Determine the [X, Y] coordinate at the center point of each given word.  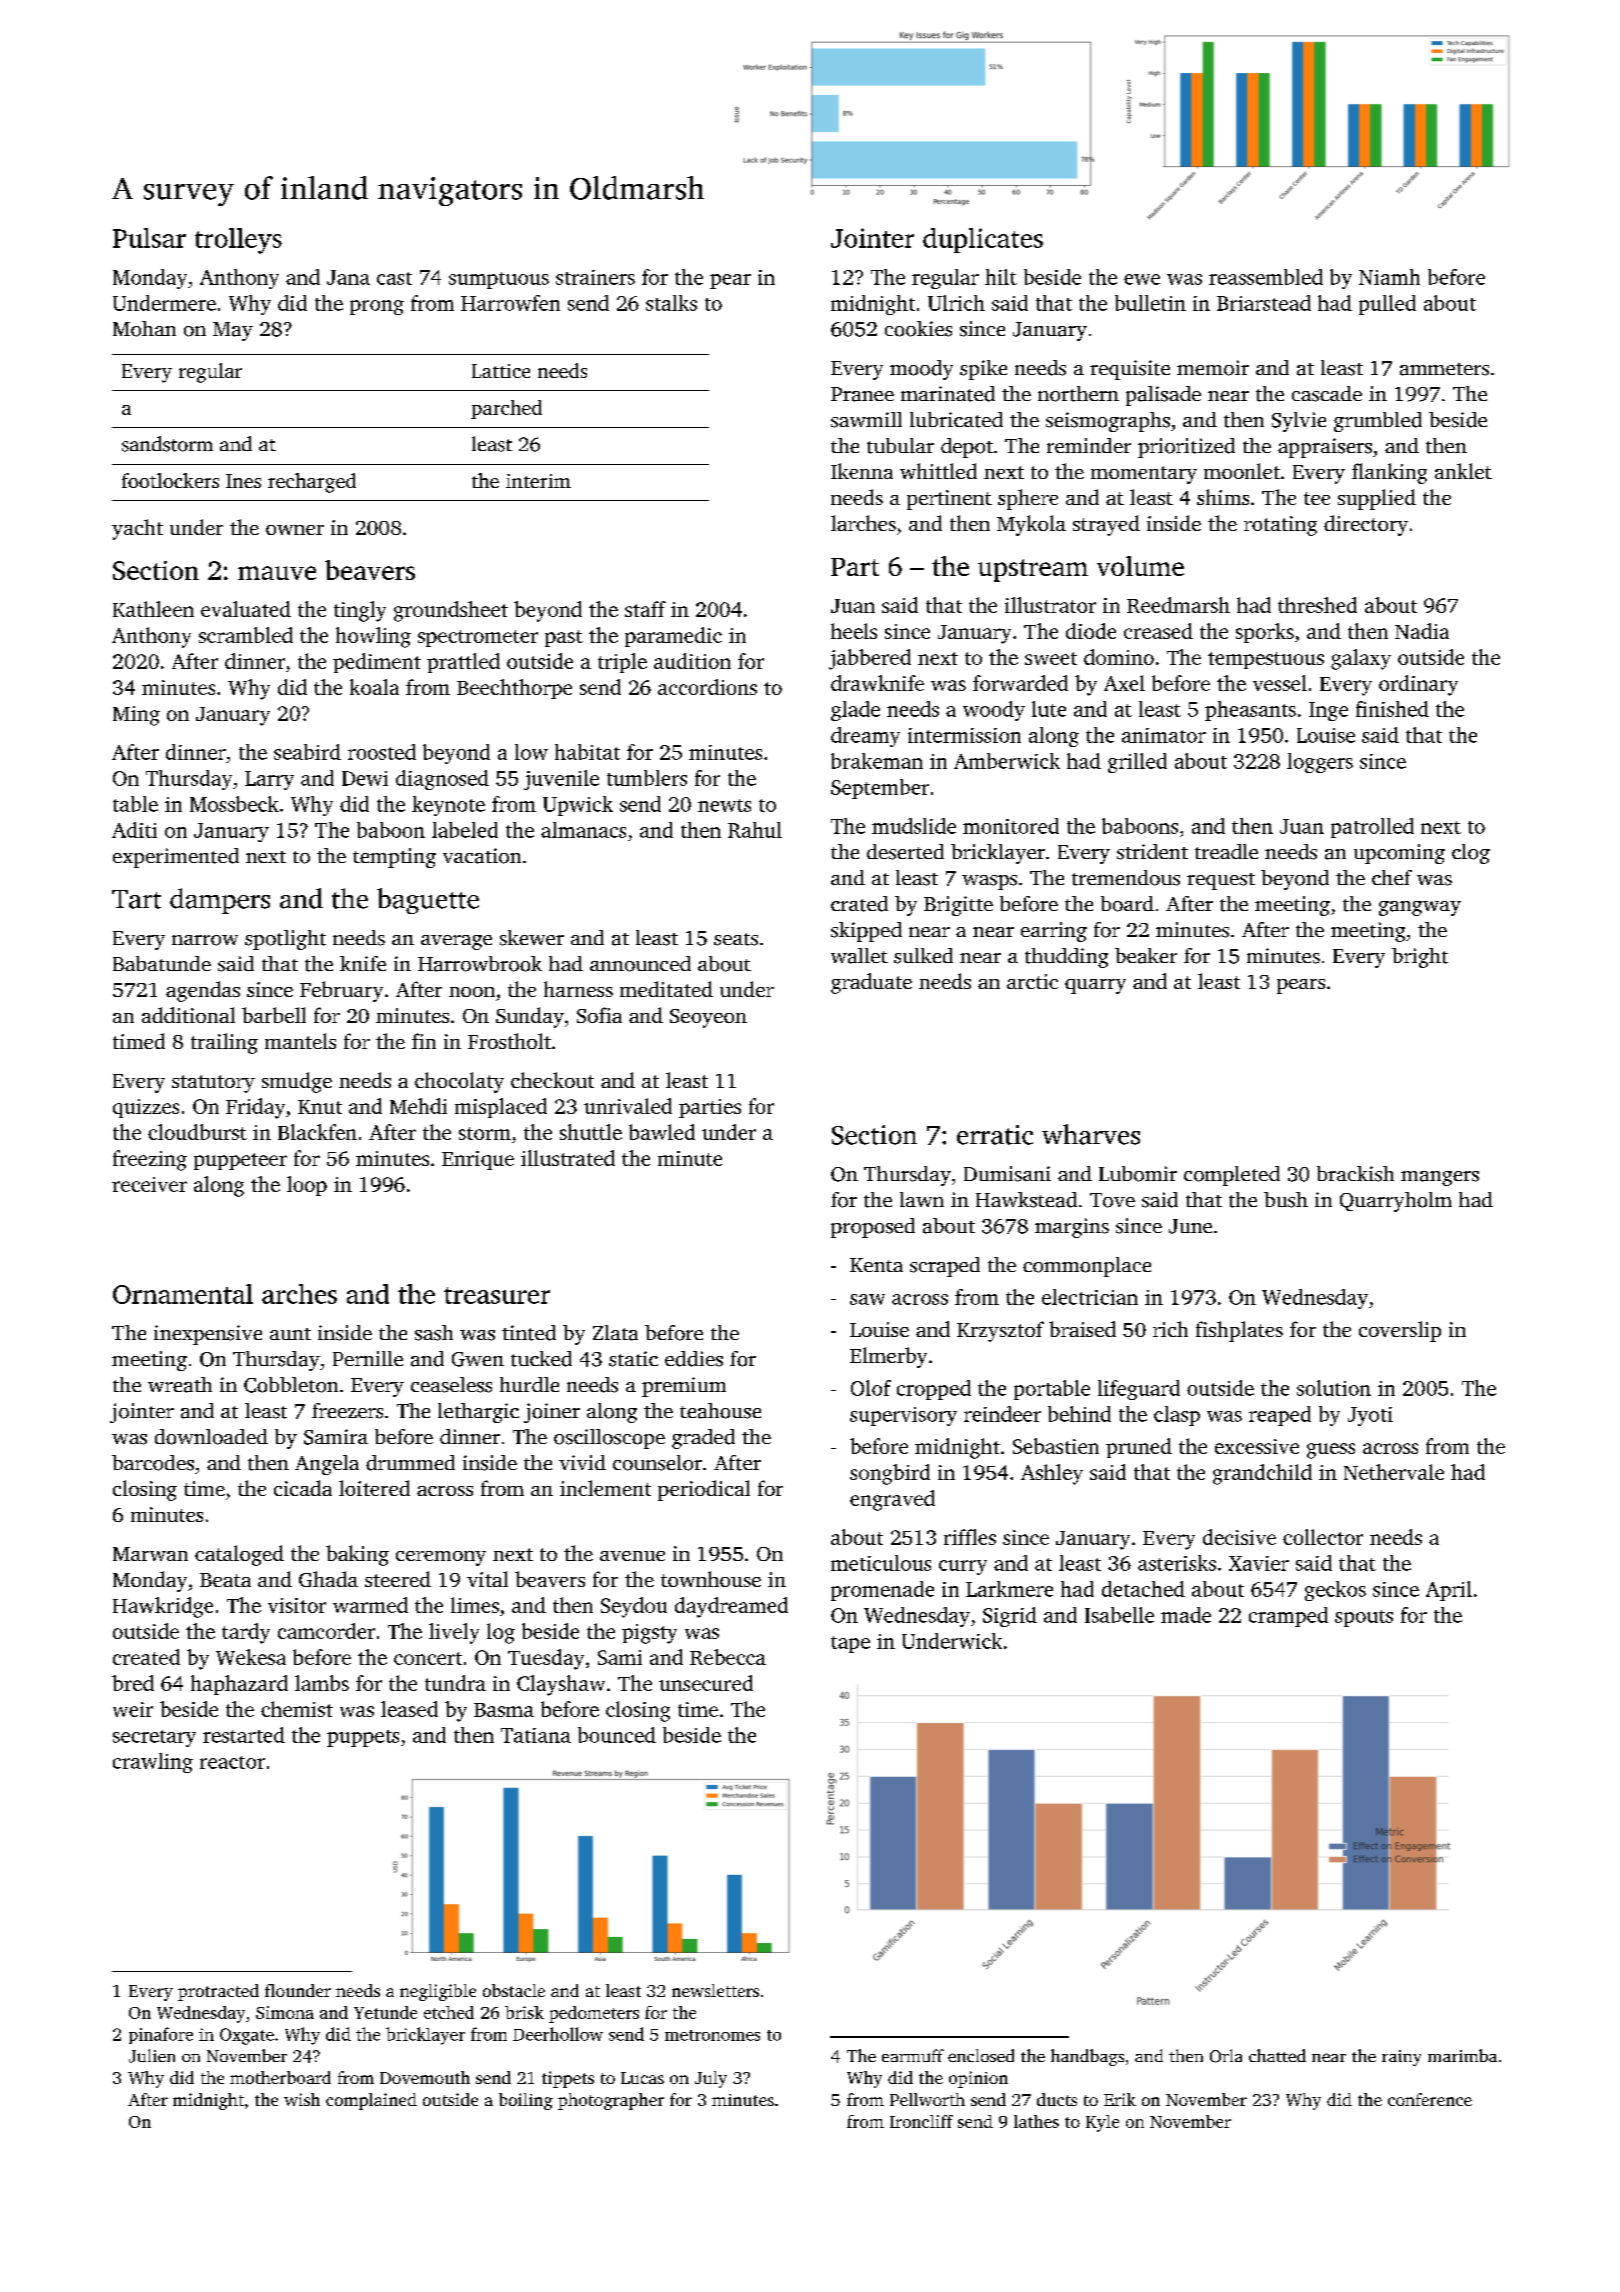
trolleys [238, 241]
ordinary [1418, 685]
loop [307, 1186]
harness [578, 989]
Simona [285, 2012]
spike [983, 370]
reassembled [1266, 277]
